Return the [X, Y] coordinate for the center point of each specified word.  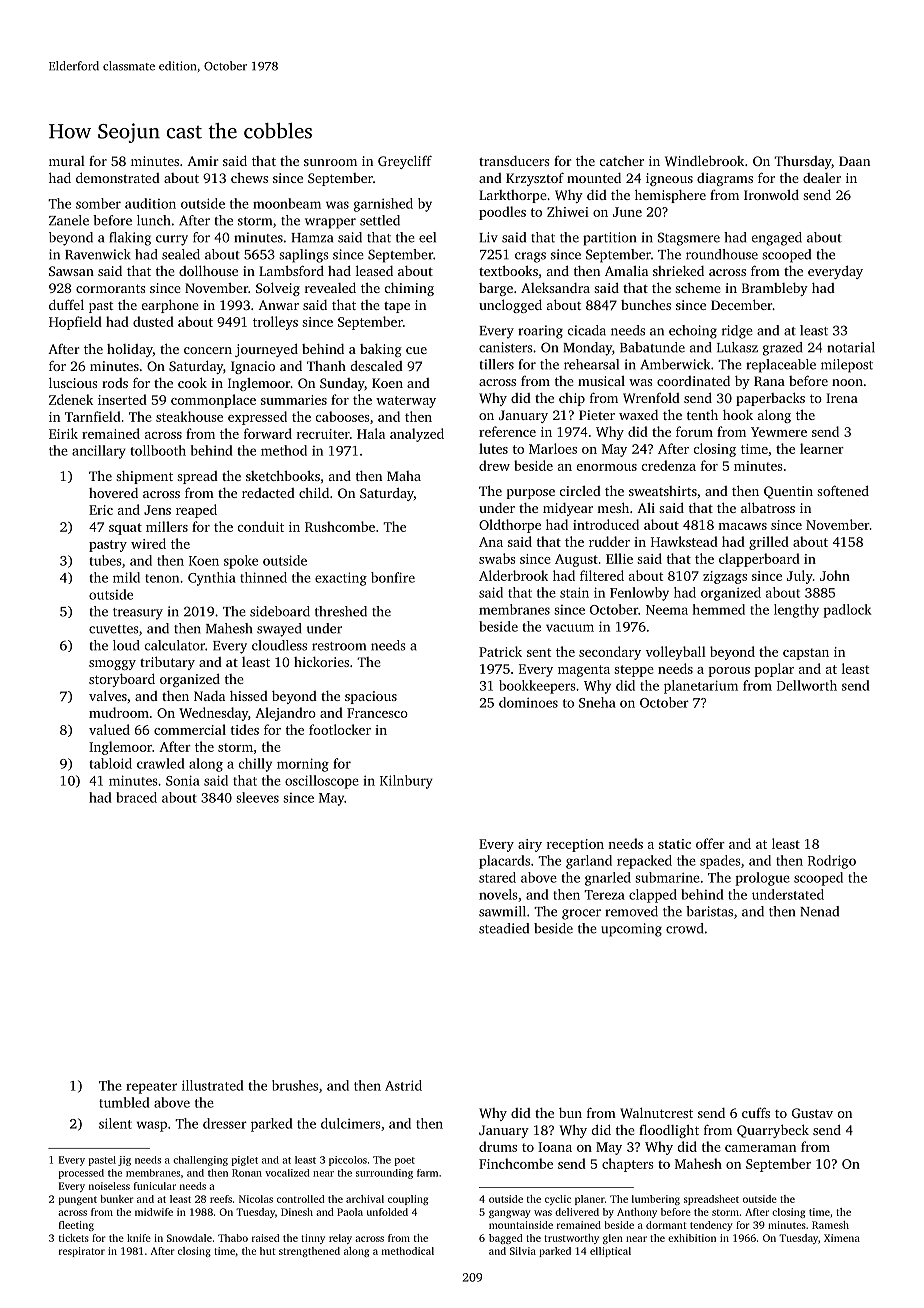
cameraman [760, 1148]
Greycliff [405, 162]
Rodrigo [832, 862]
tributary [167, 663]
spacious [371, 697]
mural [67, 161]
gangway [510, 1214]
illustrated [213, 1085]
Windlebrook [704, 160]
